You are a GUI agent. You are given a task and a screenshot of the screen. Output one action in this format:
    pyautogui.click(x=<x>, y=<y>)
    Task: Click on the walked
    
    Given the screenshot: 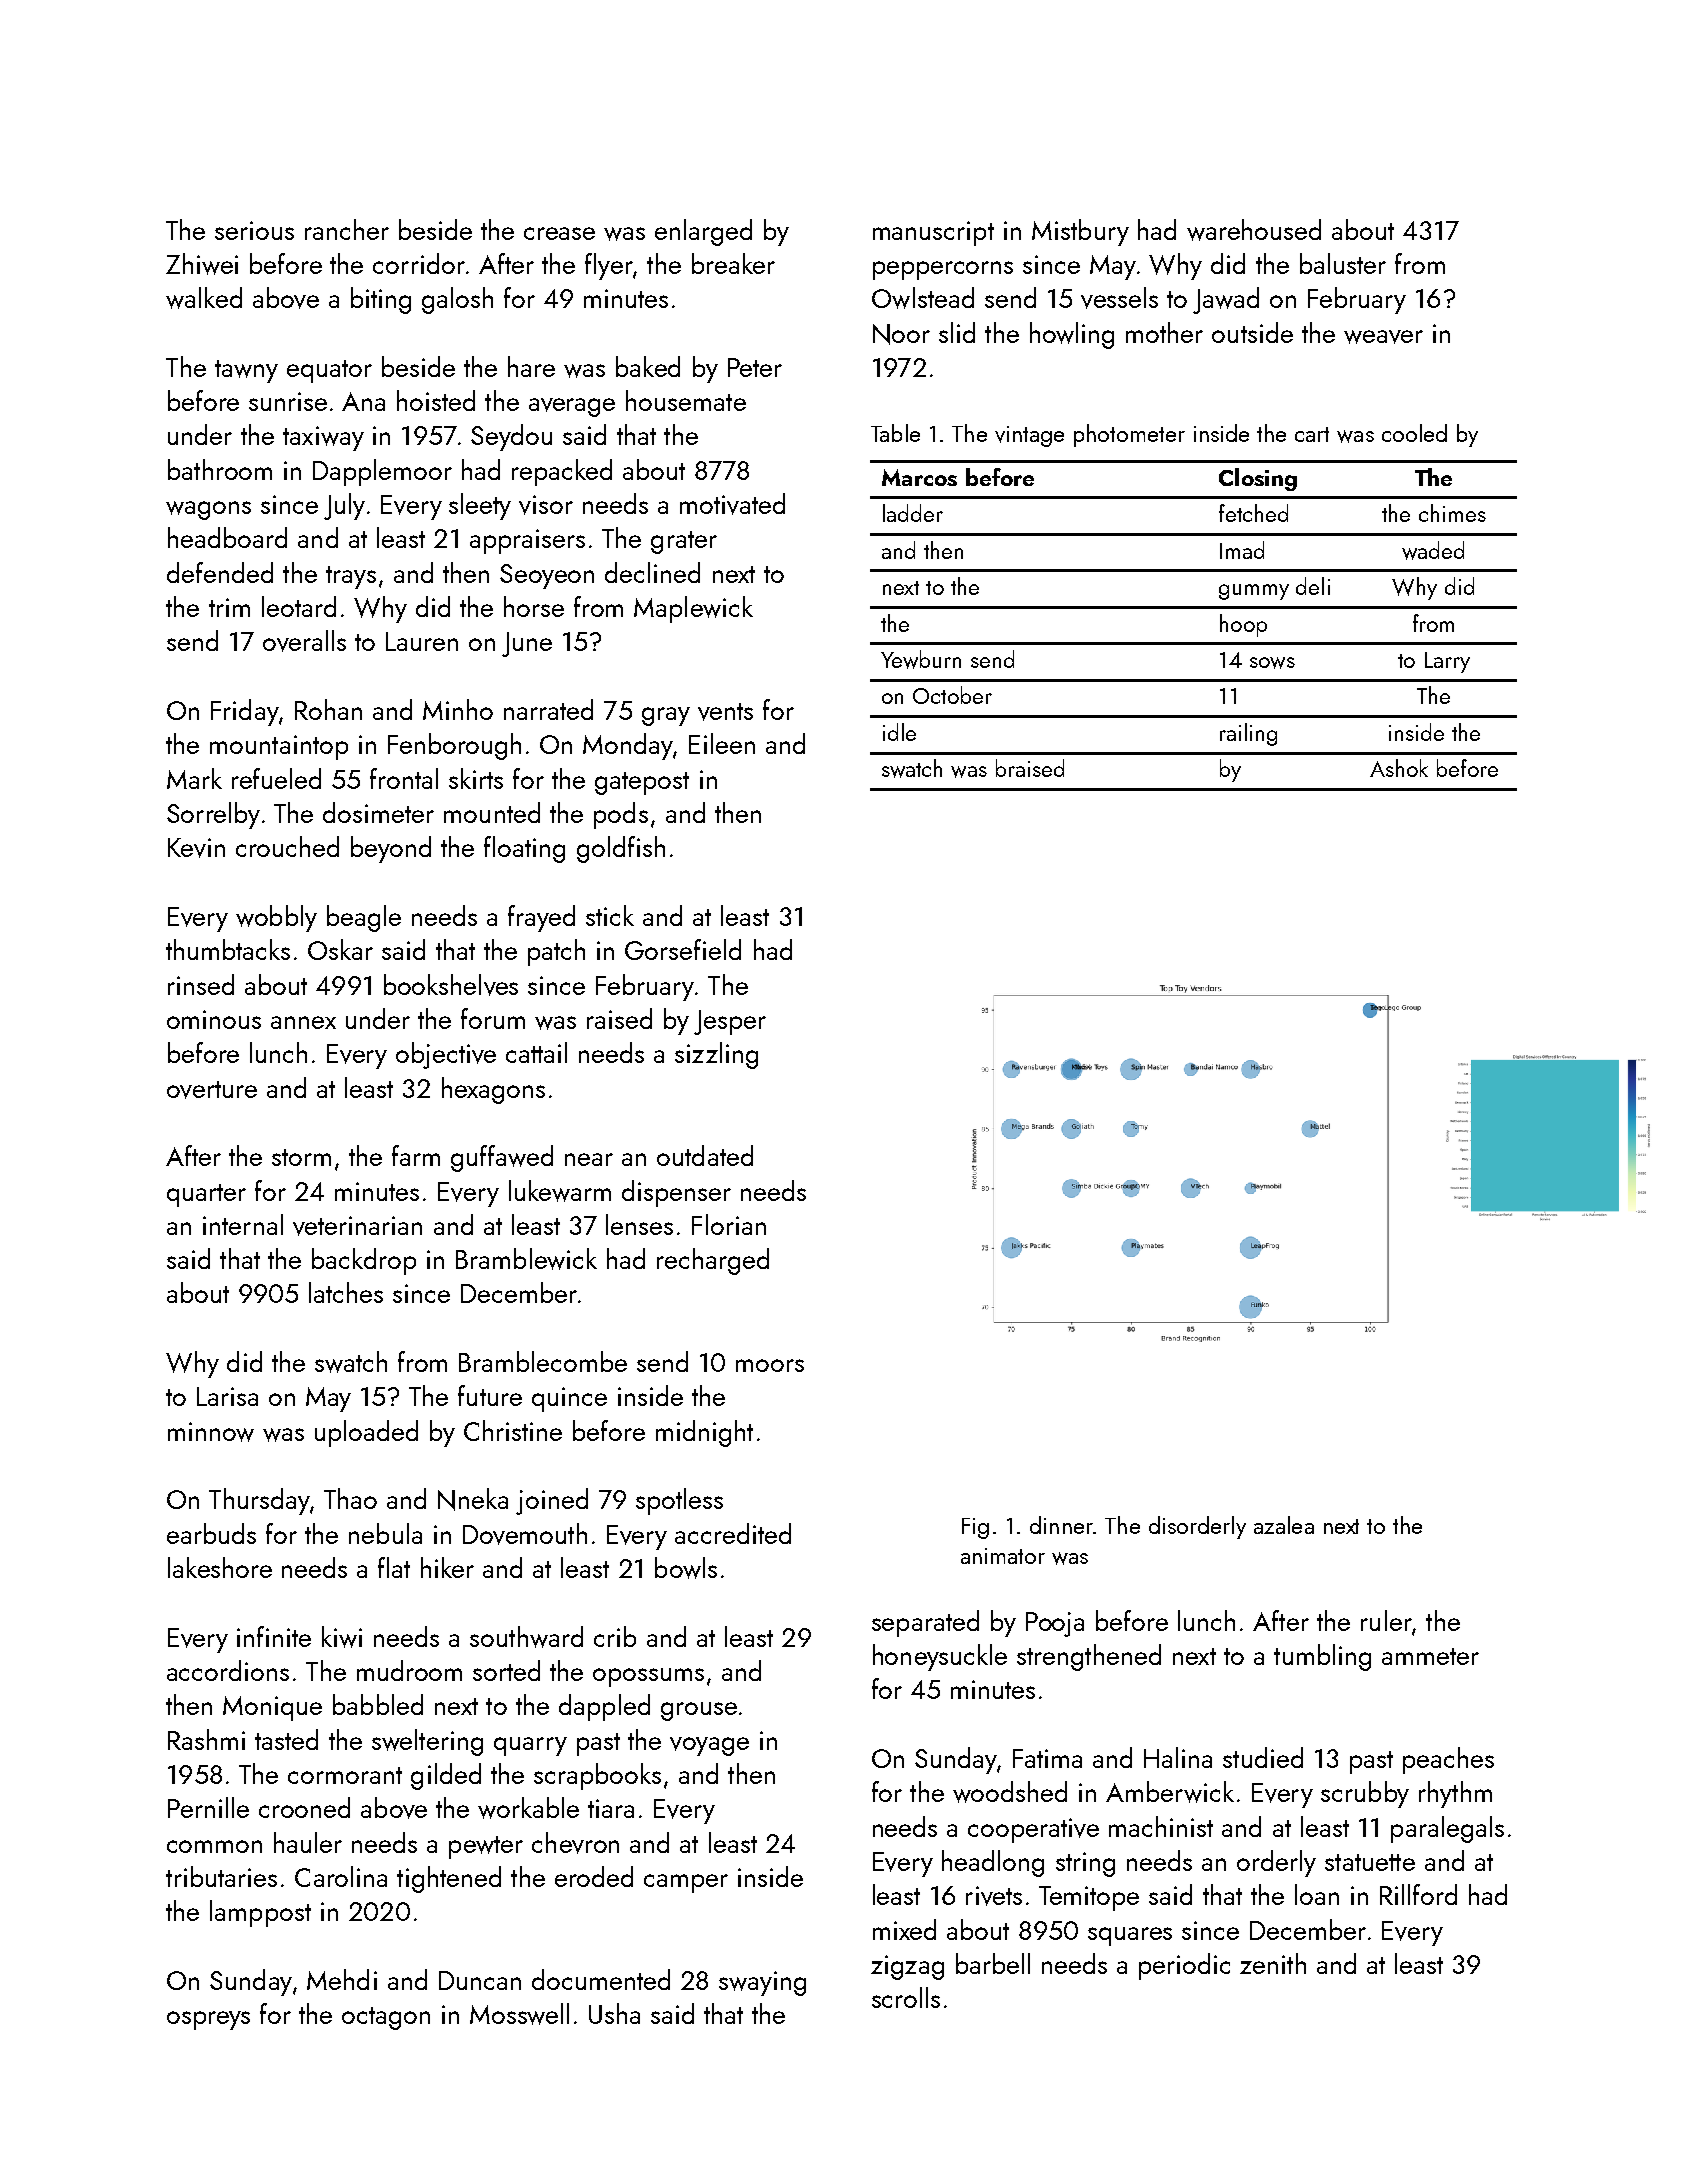 What is the action you would take?
    pyautogui.click(x=204, y=298)
